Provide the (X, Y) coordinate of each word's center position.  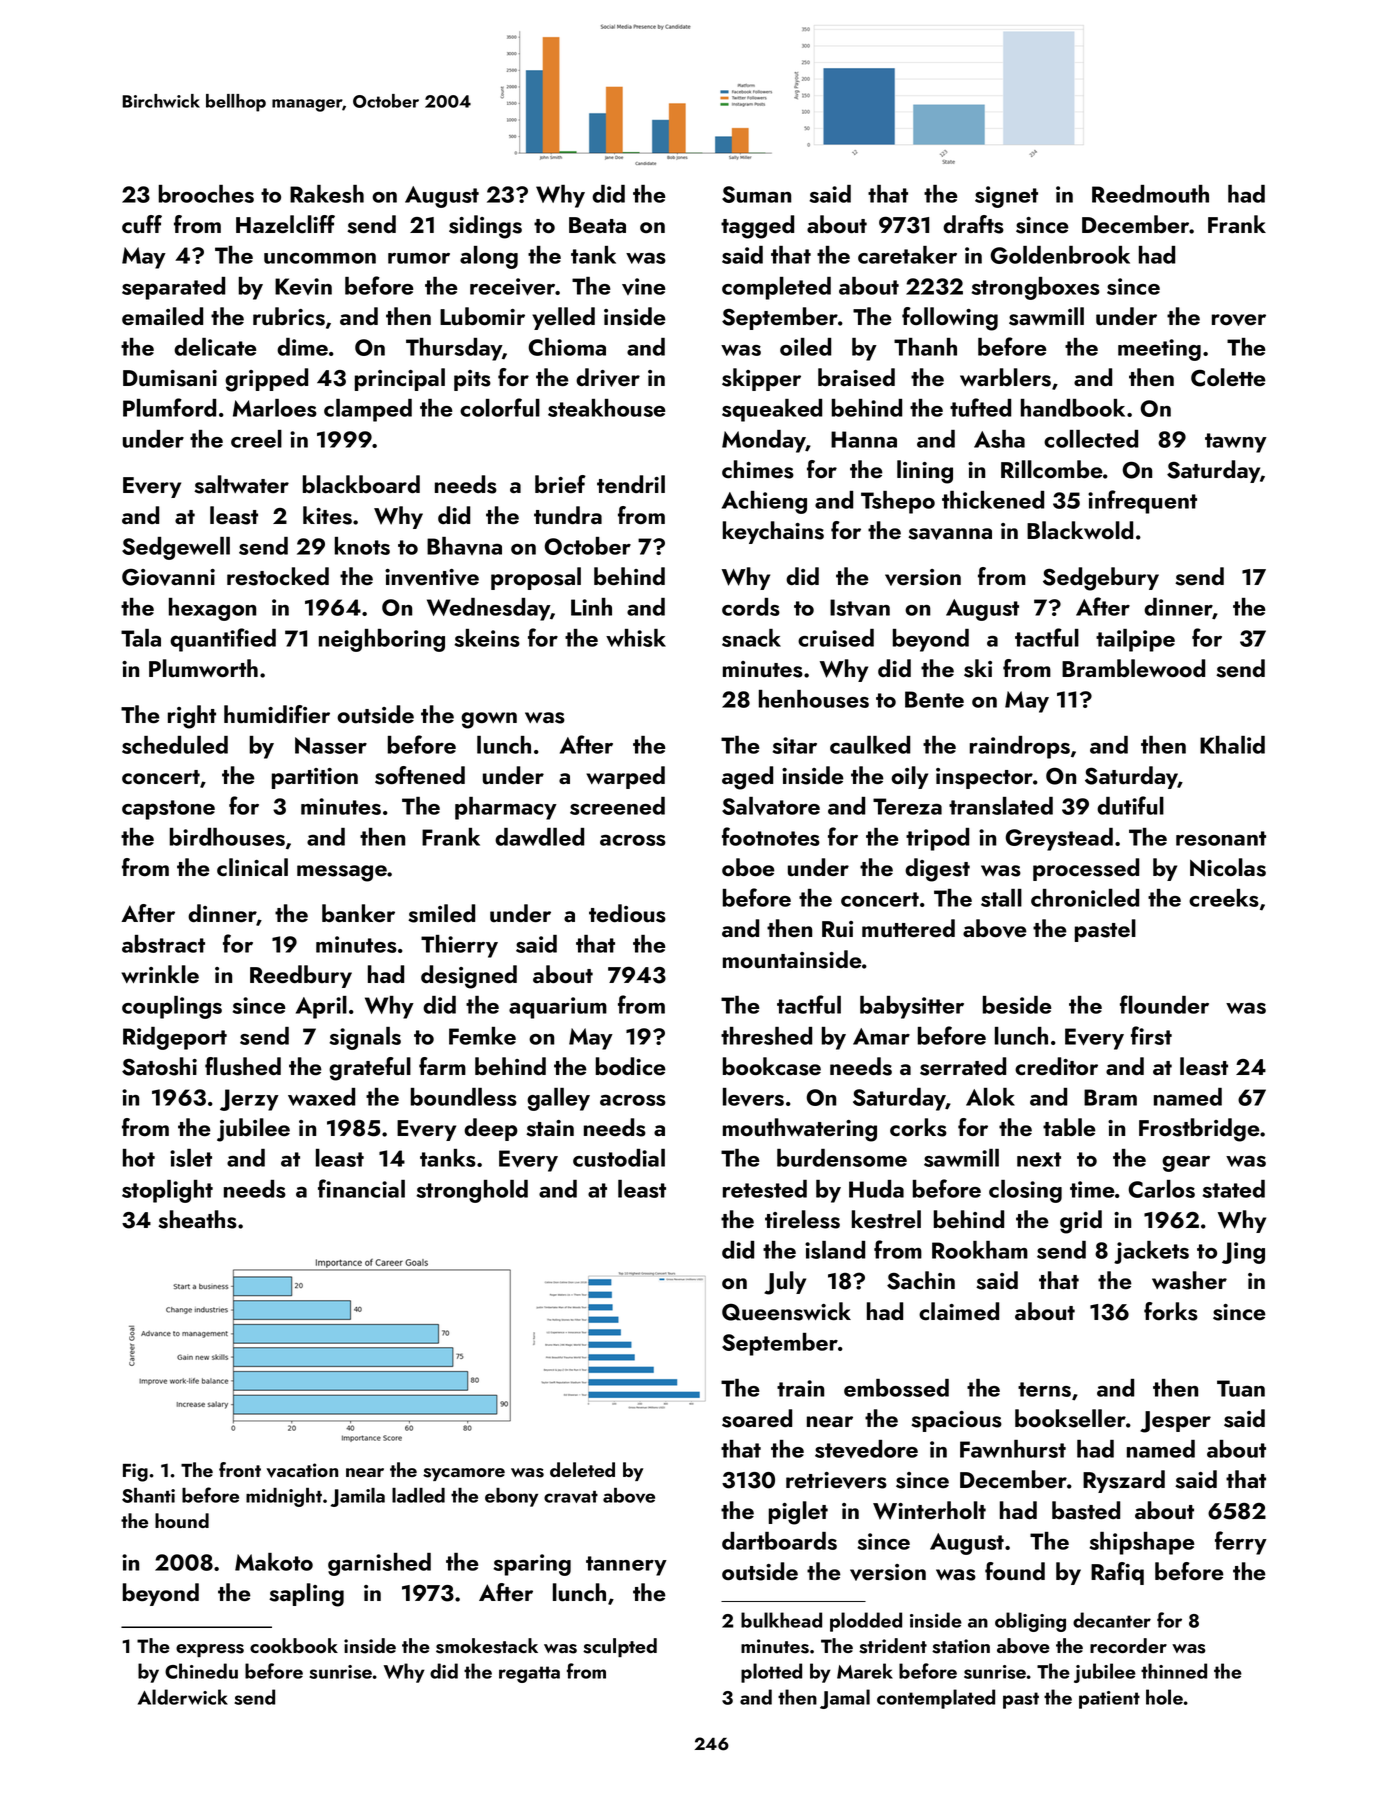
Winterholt (929, 1510)
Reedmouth (1150, 194)
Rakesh (327, 194)
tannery (626, 1566)
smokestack (487, 1646)
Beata (597, 225)
